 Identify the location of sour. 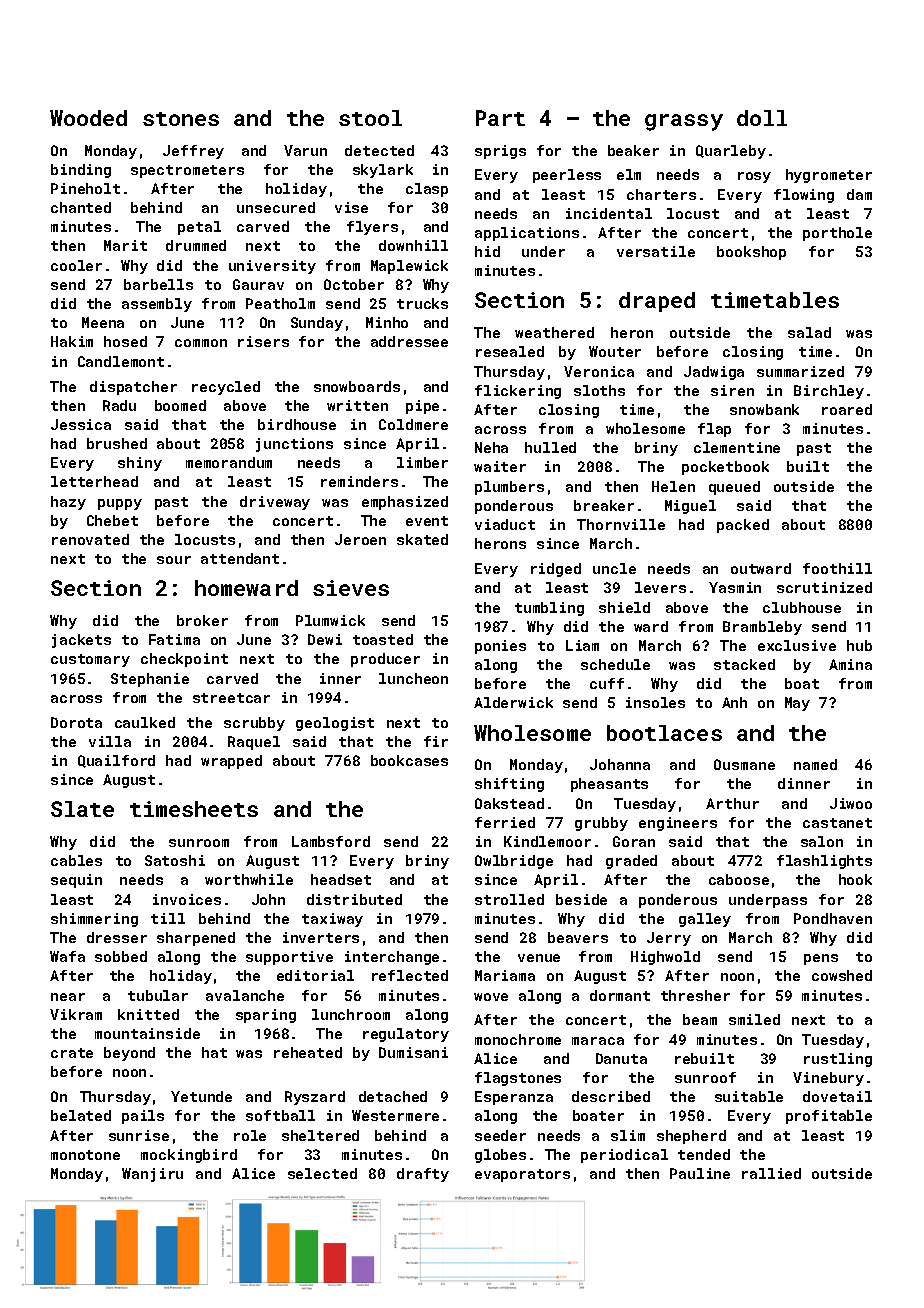
(174, 560).
